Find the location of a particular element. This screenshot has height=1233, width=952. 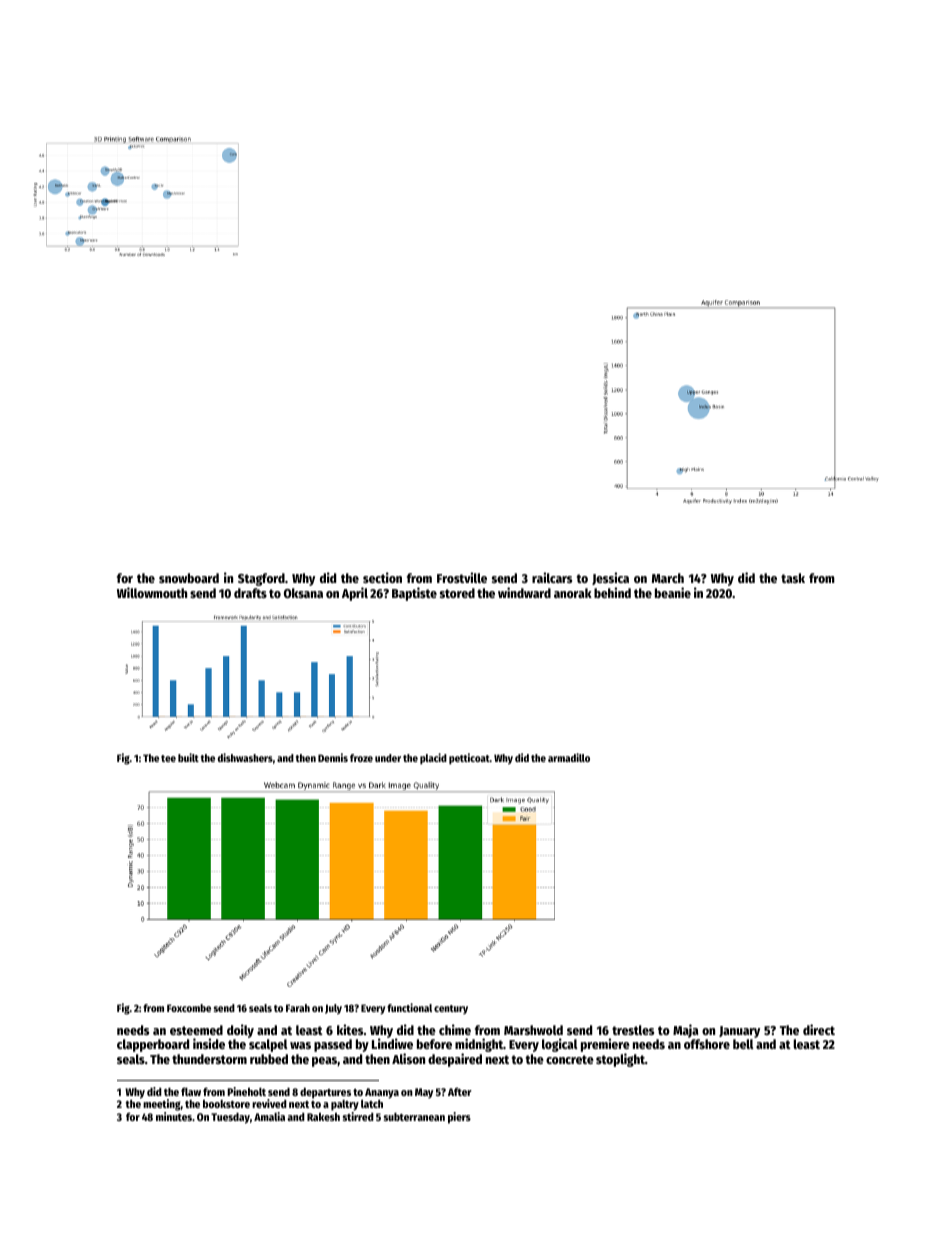

Farah is located at coordinates (298, 1008).
